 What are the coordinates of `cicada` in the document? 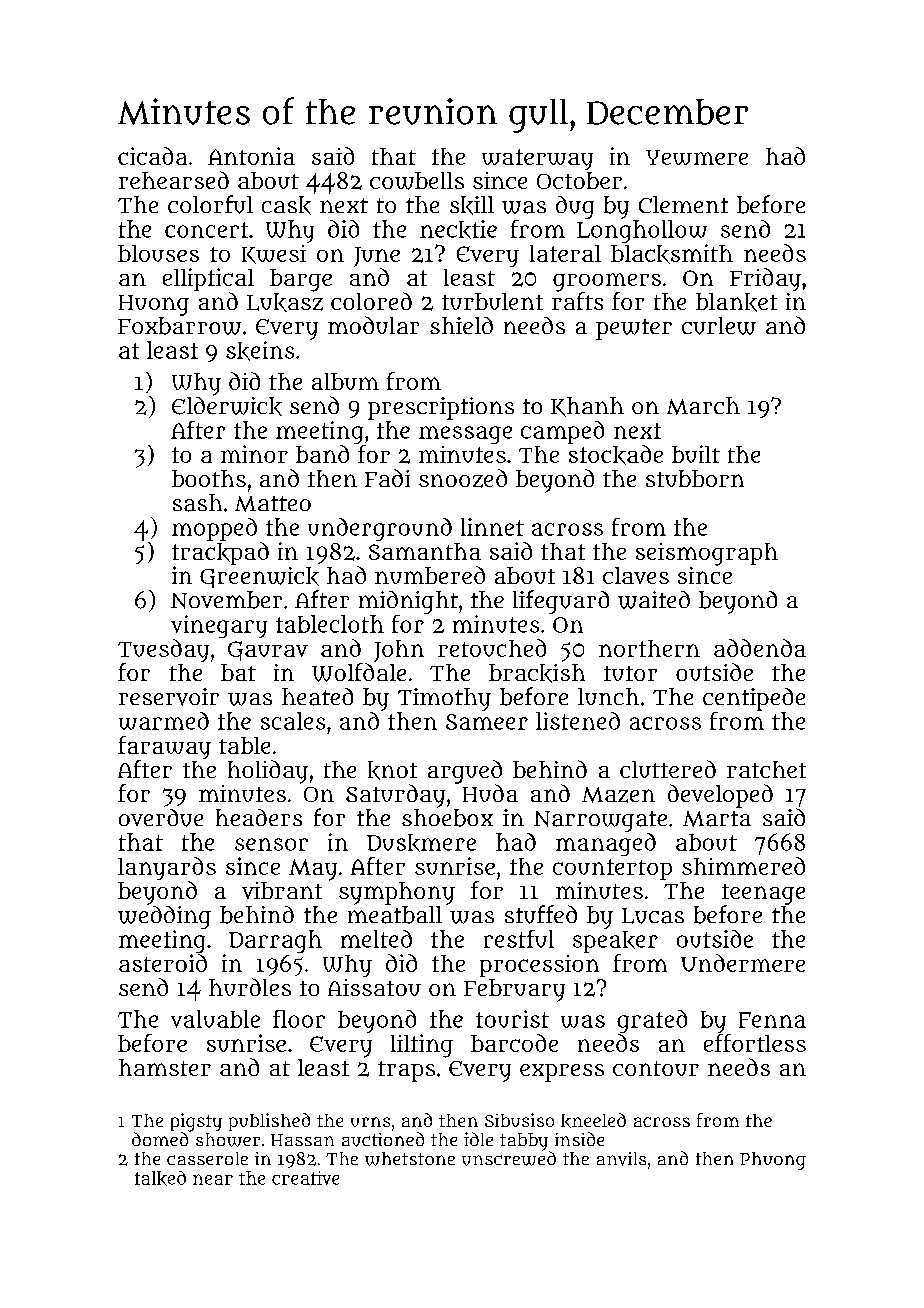 It's located at (152, 156).
